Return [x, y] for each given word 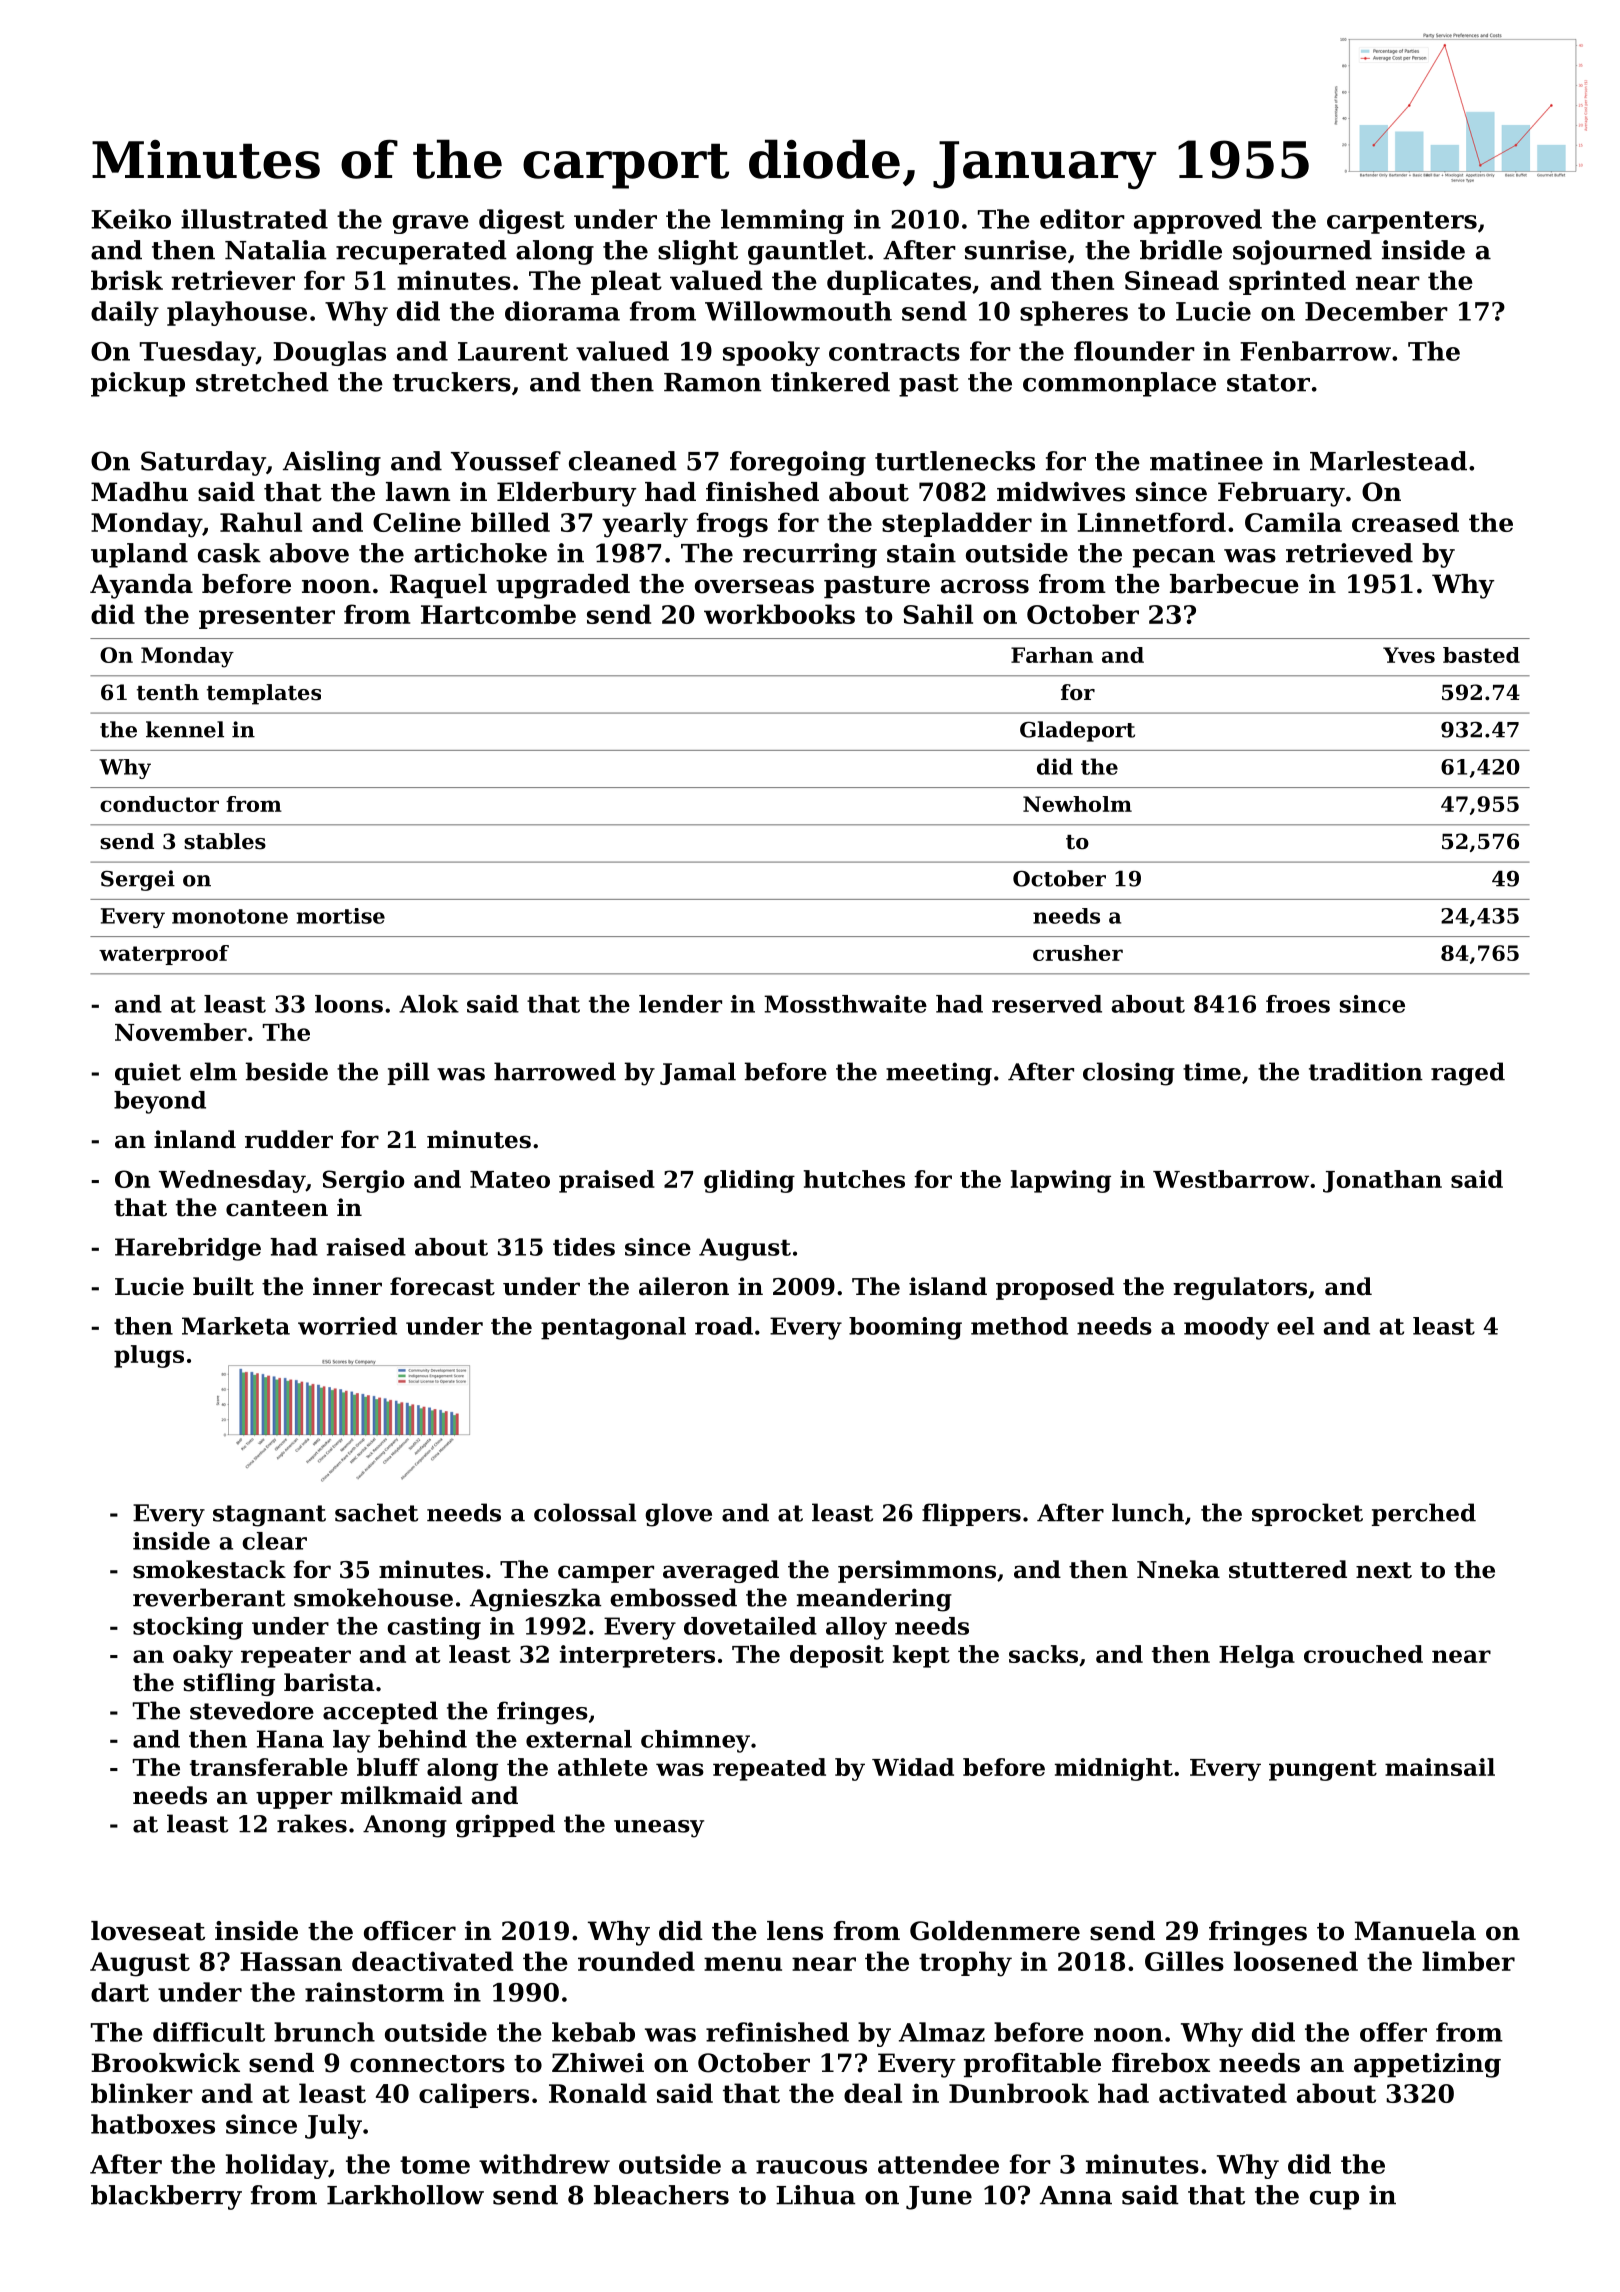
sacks [1043, 1654]
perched [1424, 1514]
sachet [376, 1512]
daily [125, 313]
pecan [1174, 558]
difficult [209, 2032]
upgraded [563, 586]
